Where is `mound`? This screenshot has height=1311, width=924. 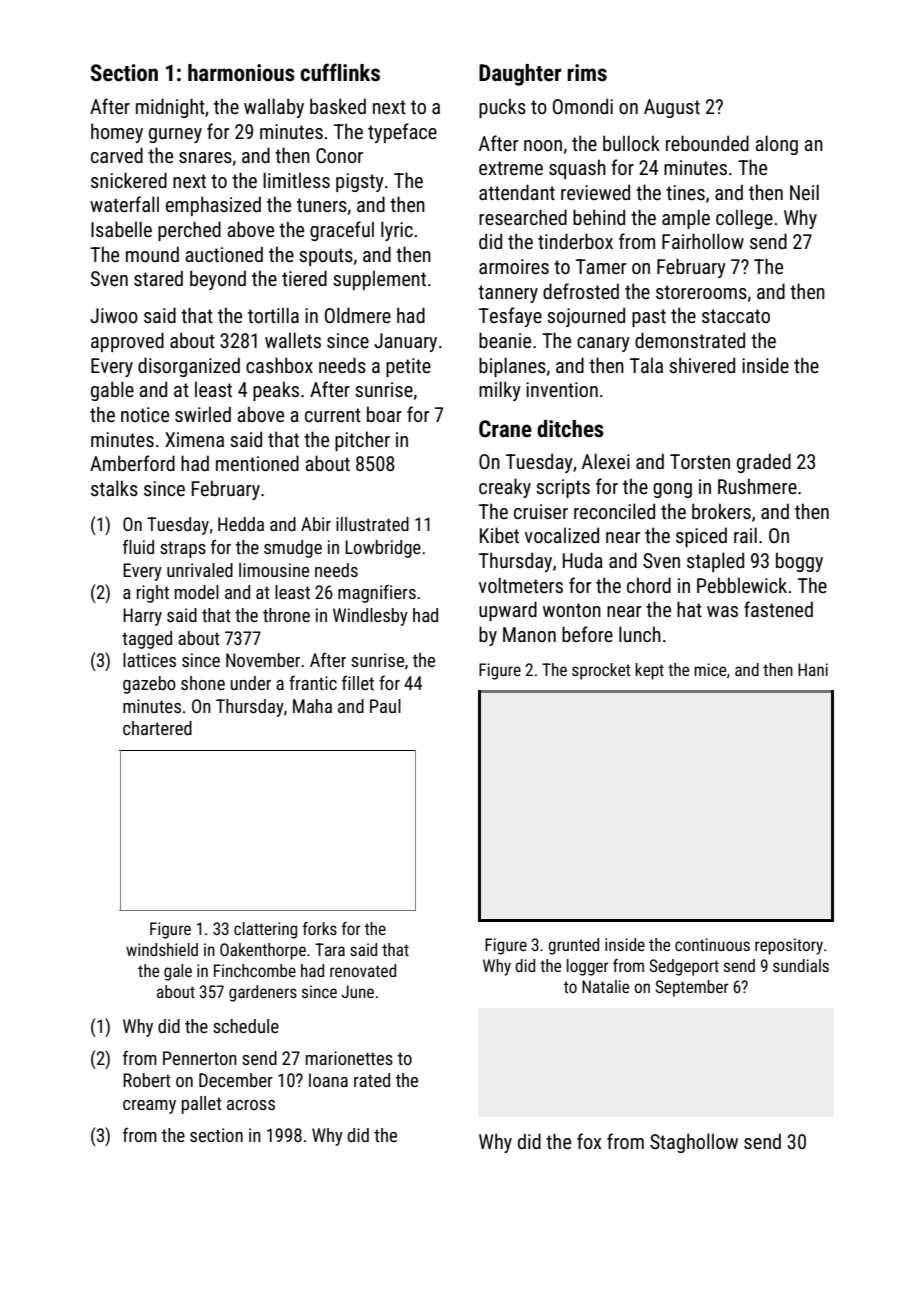 mound is located at coordinates (152, 254).
